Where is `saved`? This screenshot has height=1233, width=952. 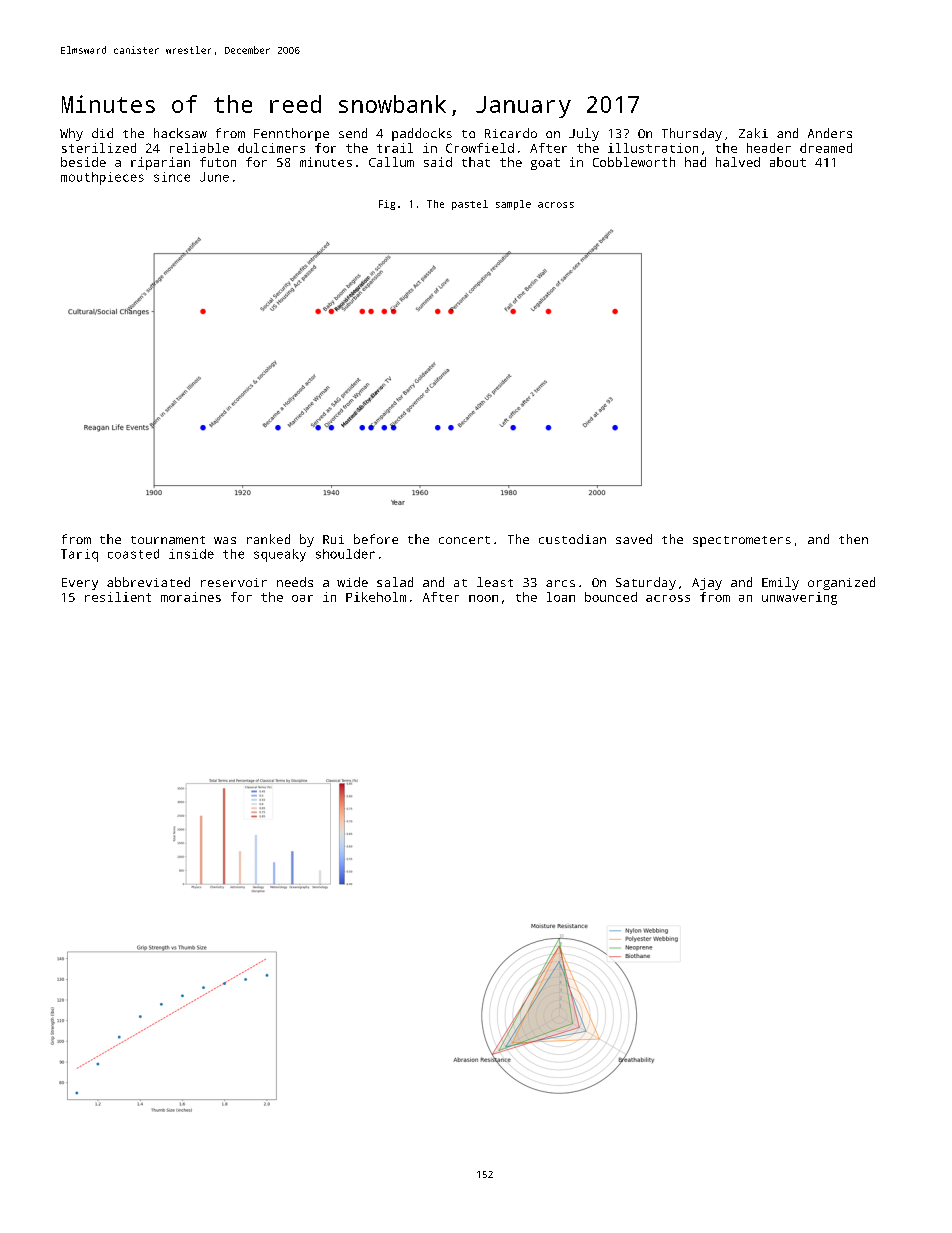
saved is located at coordinates (634, 539).
